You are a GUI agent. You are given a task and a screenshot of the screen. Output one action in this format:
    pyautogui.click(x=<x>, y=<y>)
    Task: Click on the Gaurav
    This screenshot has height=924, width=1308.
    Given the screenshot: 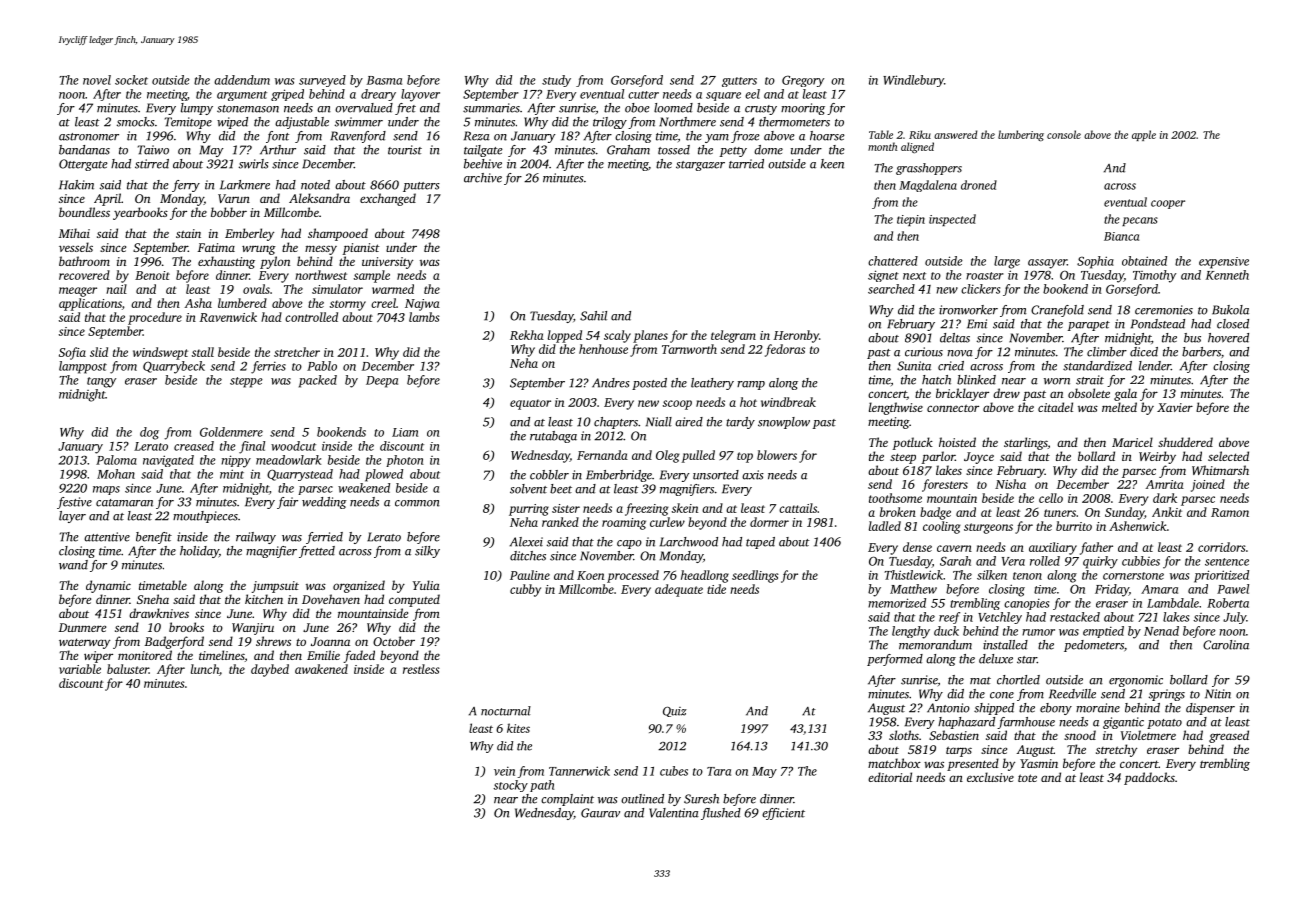 What is the action you would take?
    pyautogui.click(x=600, y=813)
